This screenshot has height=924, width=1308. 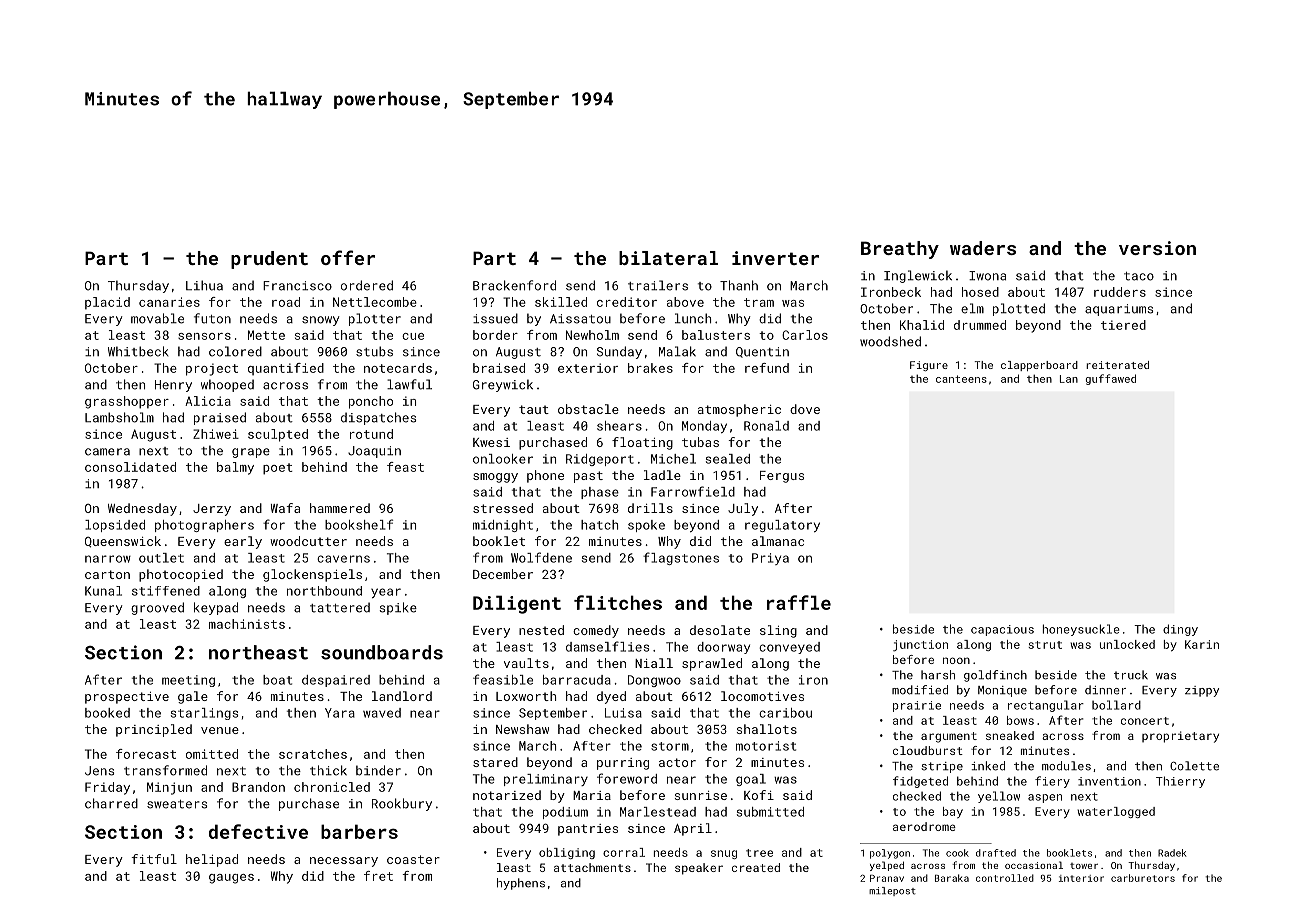 What do you see at coordinates (668, 258) in the screenshot?
I see `bilateral` at bounding box center [668, 258].
